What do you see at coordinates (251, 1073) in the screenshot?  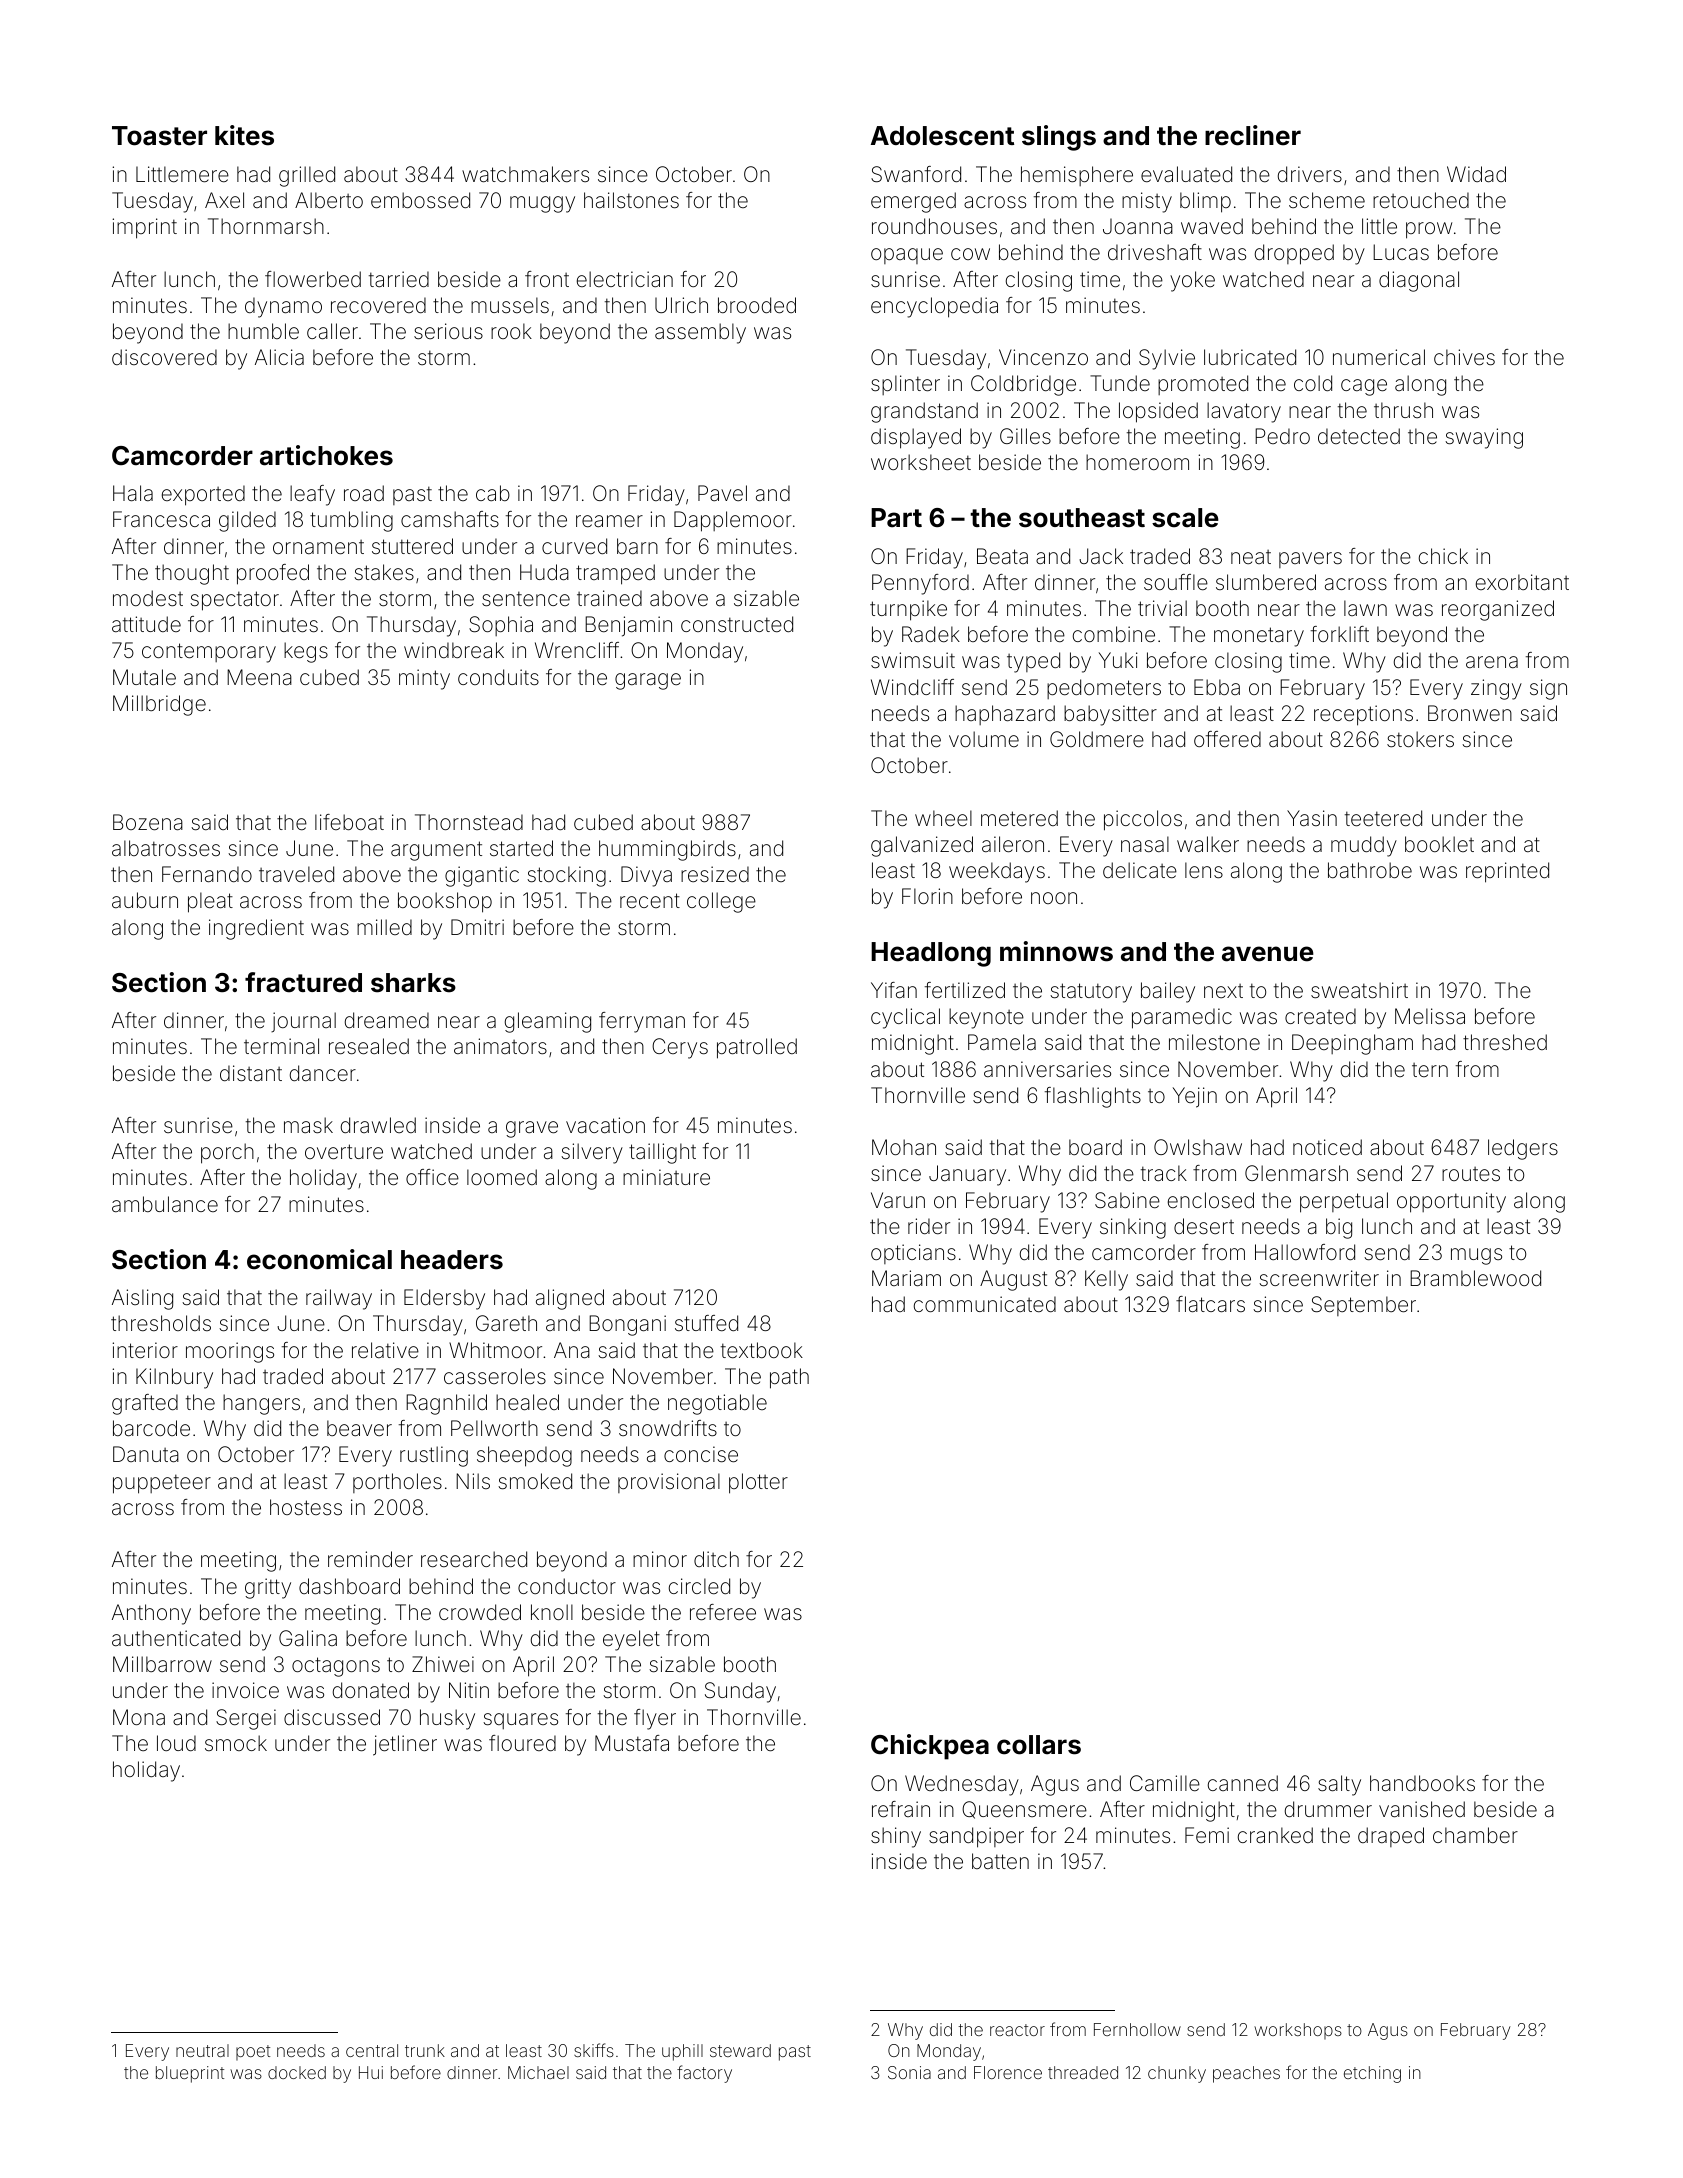 I see `distant` at bounding box center [251, 1073].
